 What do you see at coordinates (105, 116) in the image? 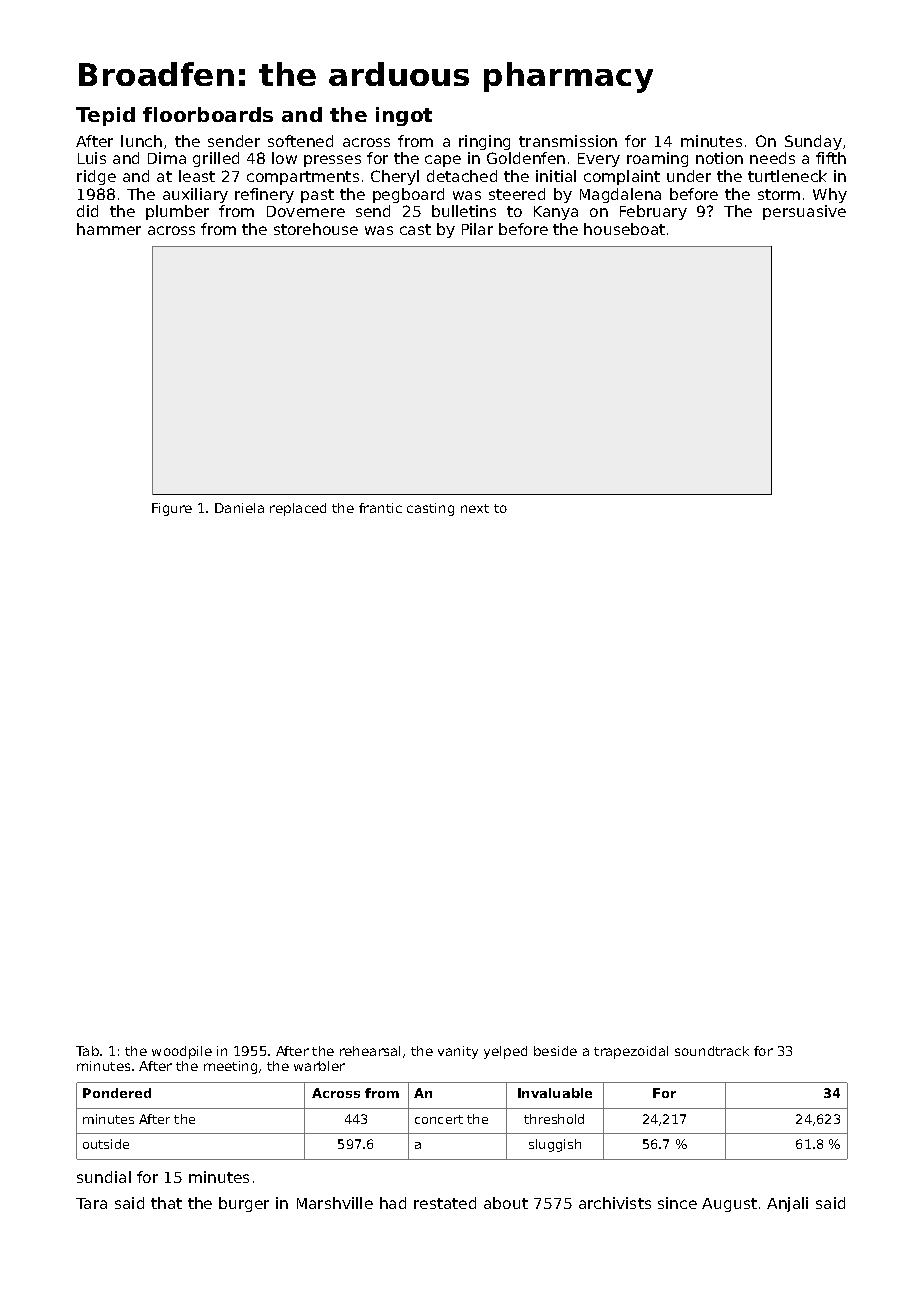
I see `Tepid` at bounding box center [105, 116].
